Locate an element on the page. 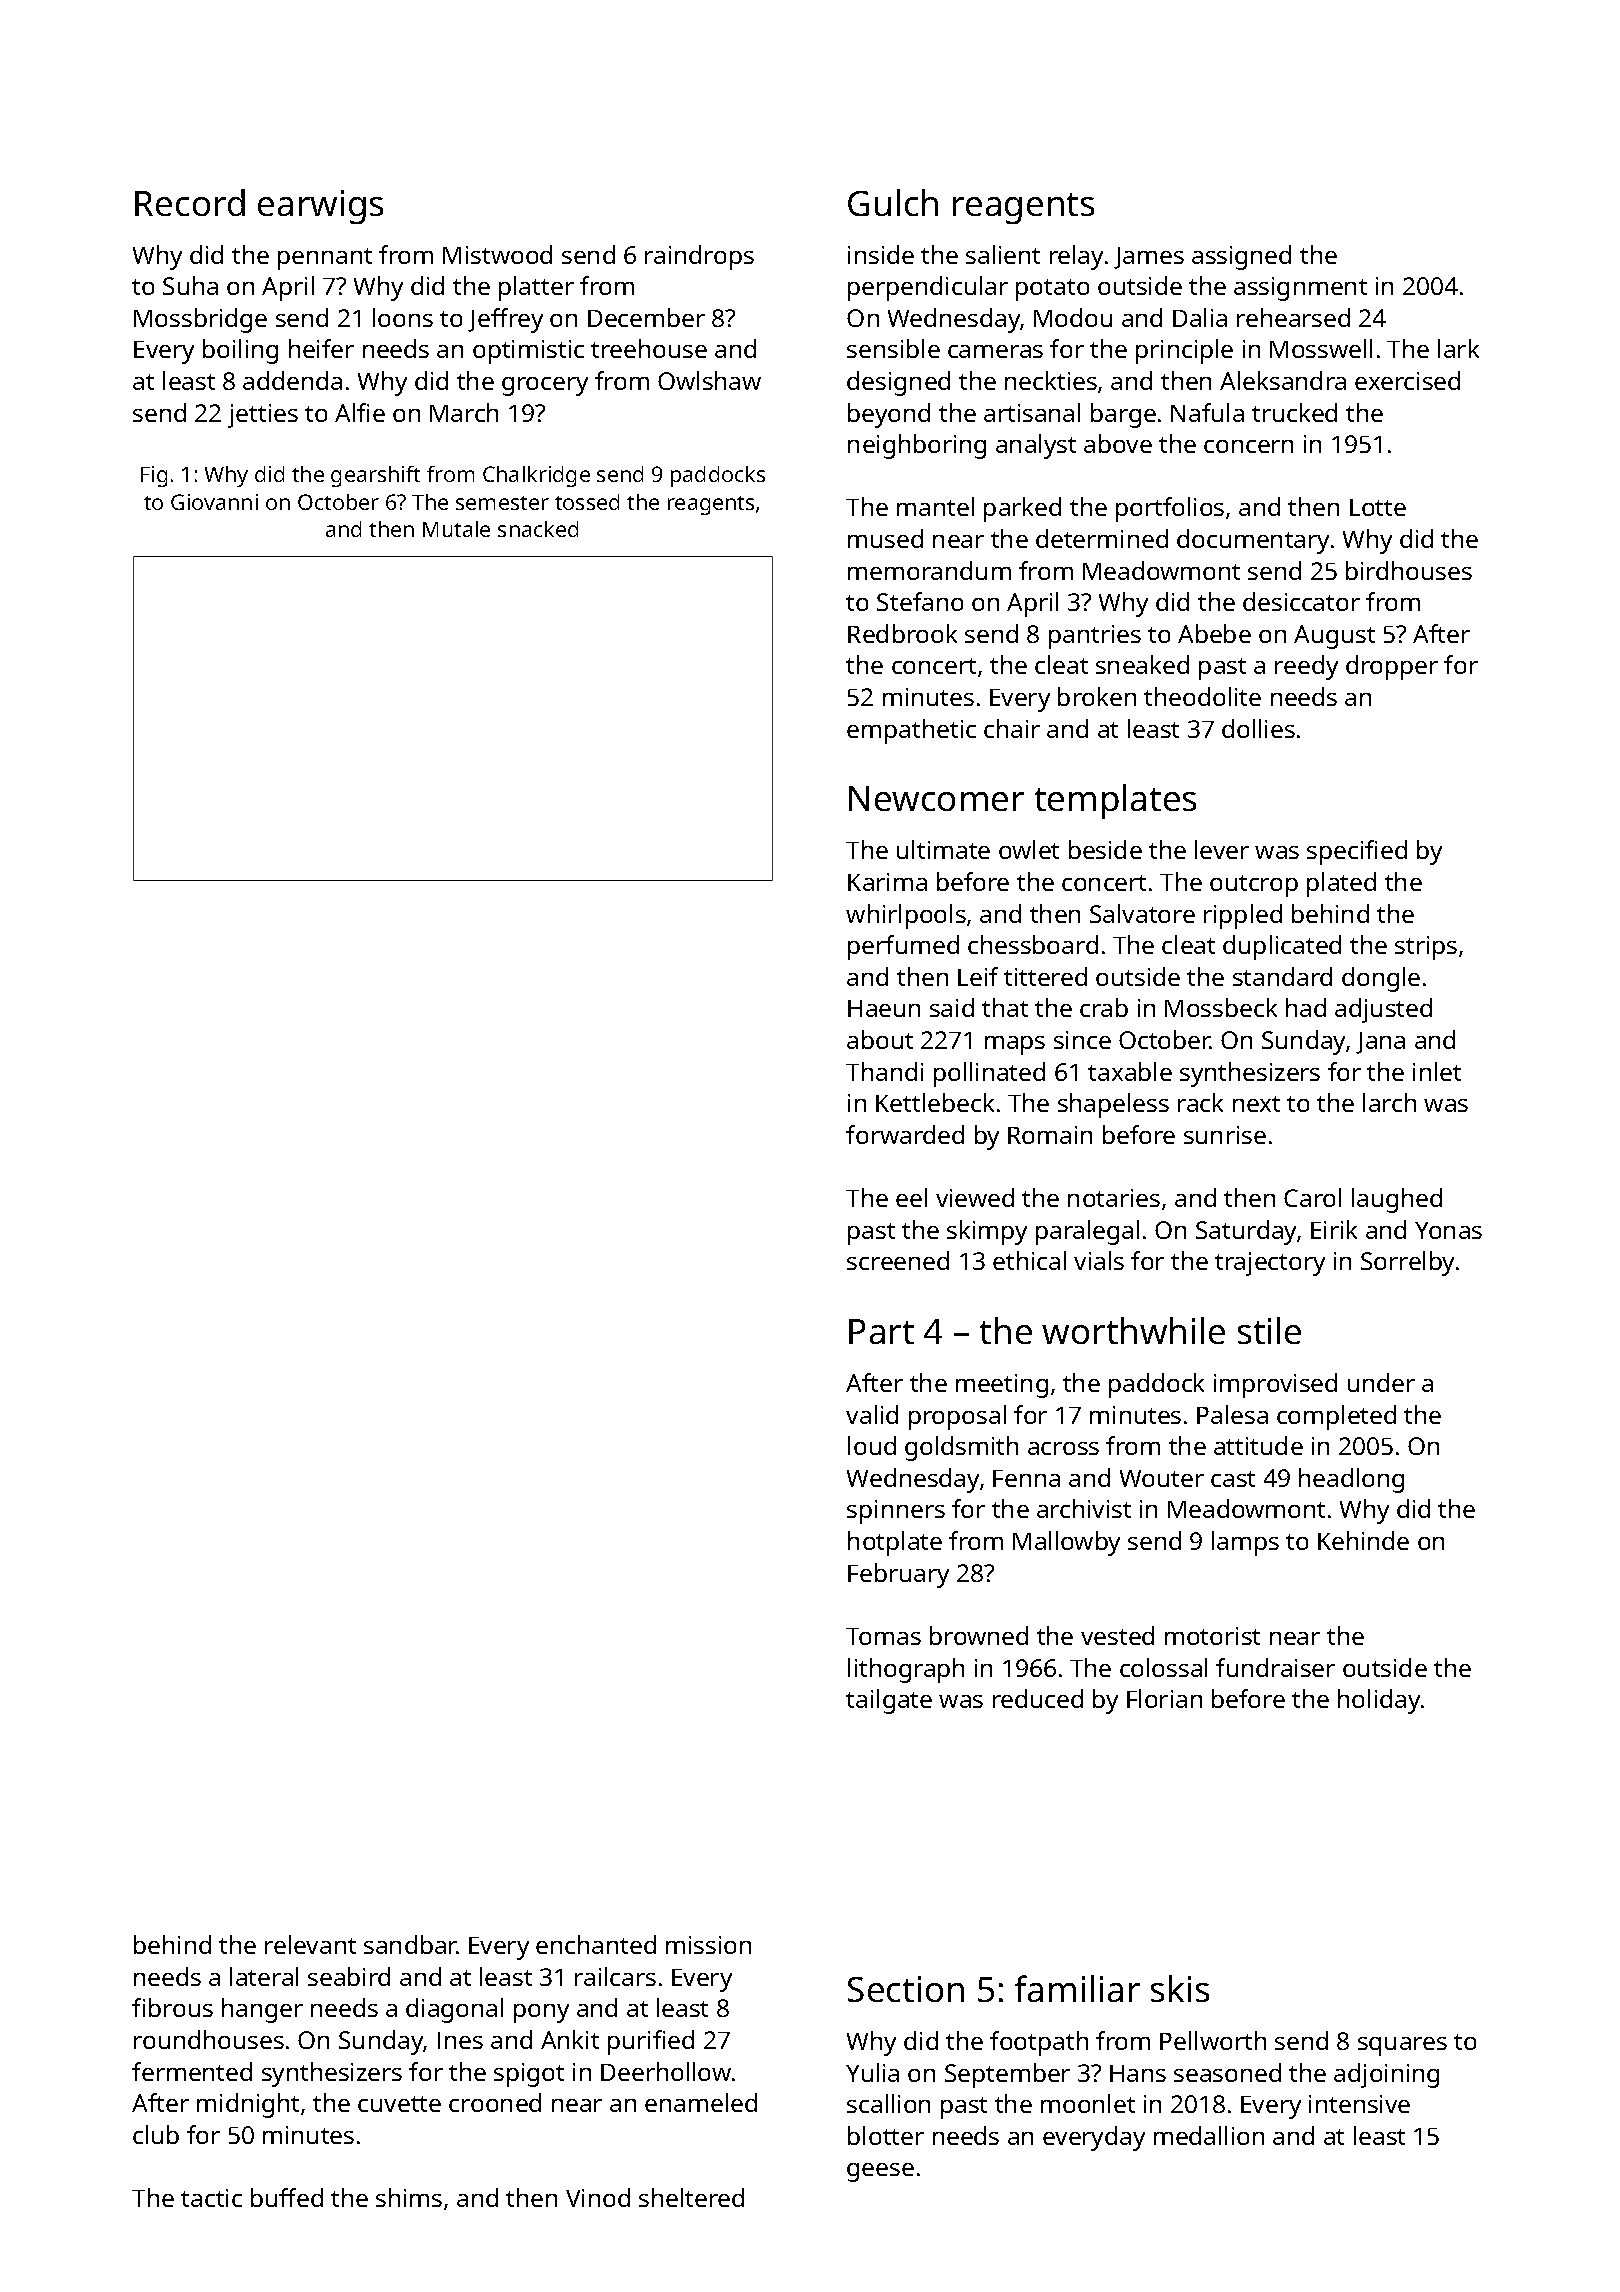 The height and width of the document is (2292, 1620). larch is located at coordinates (1389, 1102).
